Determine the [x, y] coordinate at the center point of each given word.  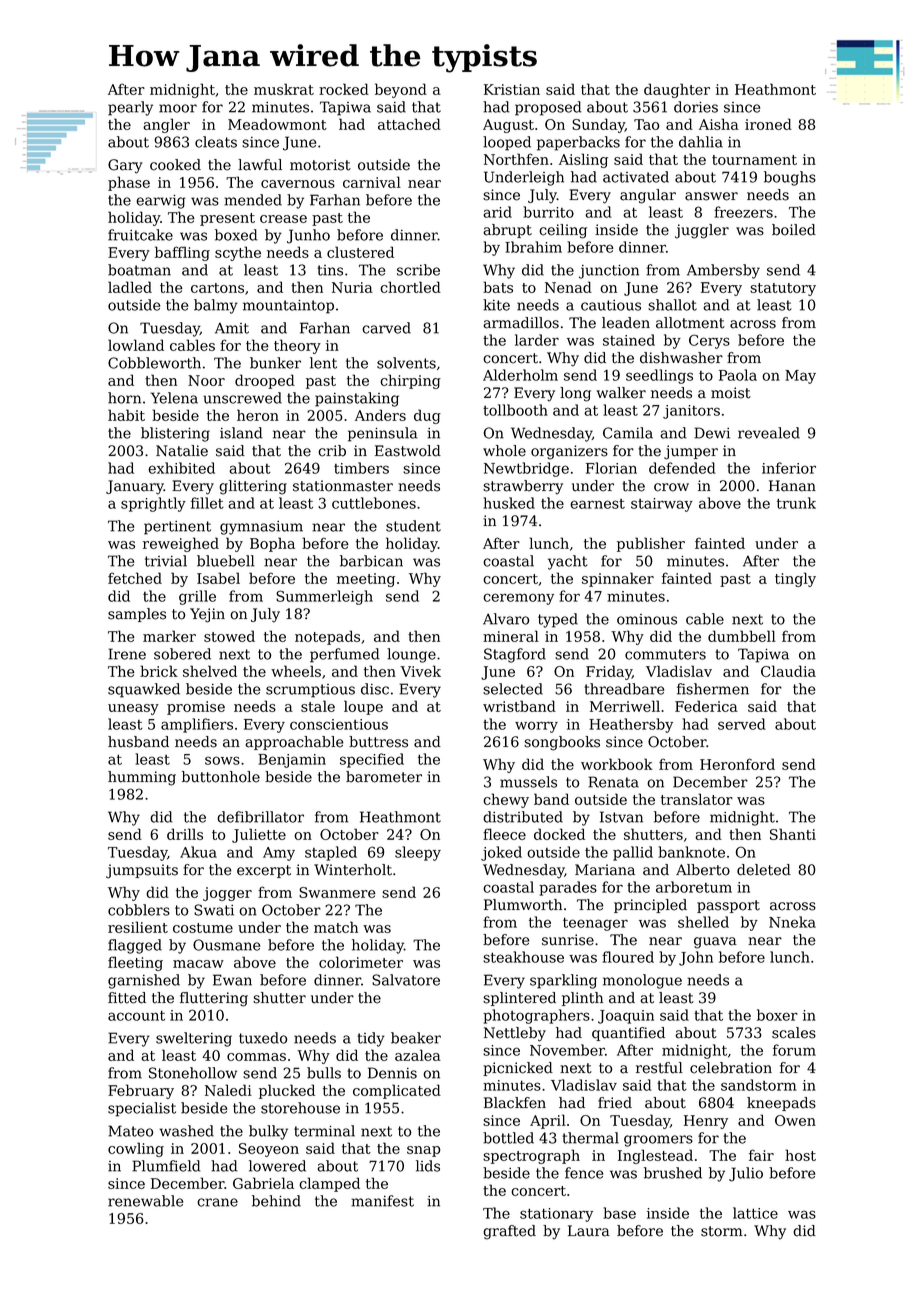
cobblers [139, 910]
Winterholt [353, 870]
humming [142, 778]
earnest [597, 504]
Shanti [793, 834]
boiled [794, 230]
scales [794, 1033]
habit [126, 415]
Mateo [131, 1131]
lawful [260, 165]
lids [428, 1166]
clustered [360, 252]
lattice [755, 1213]
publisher [651, 544]
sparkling [563, 981]
